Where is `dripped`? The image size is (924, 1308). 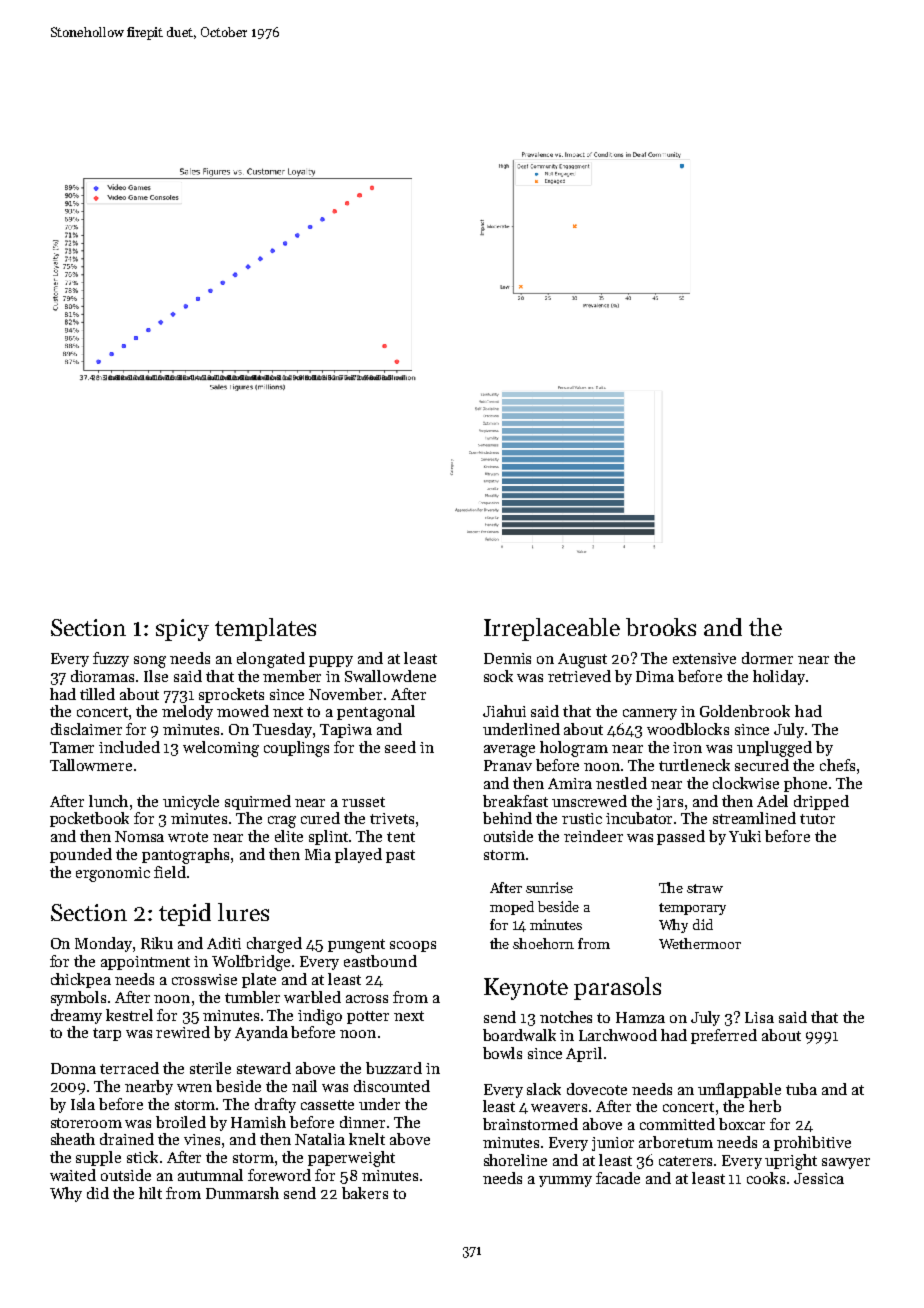 dripped is located at coordinates (821, 802).
